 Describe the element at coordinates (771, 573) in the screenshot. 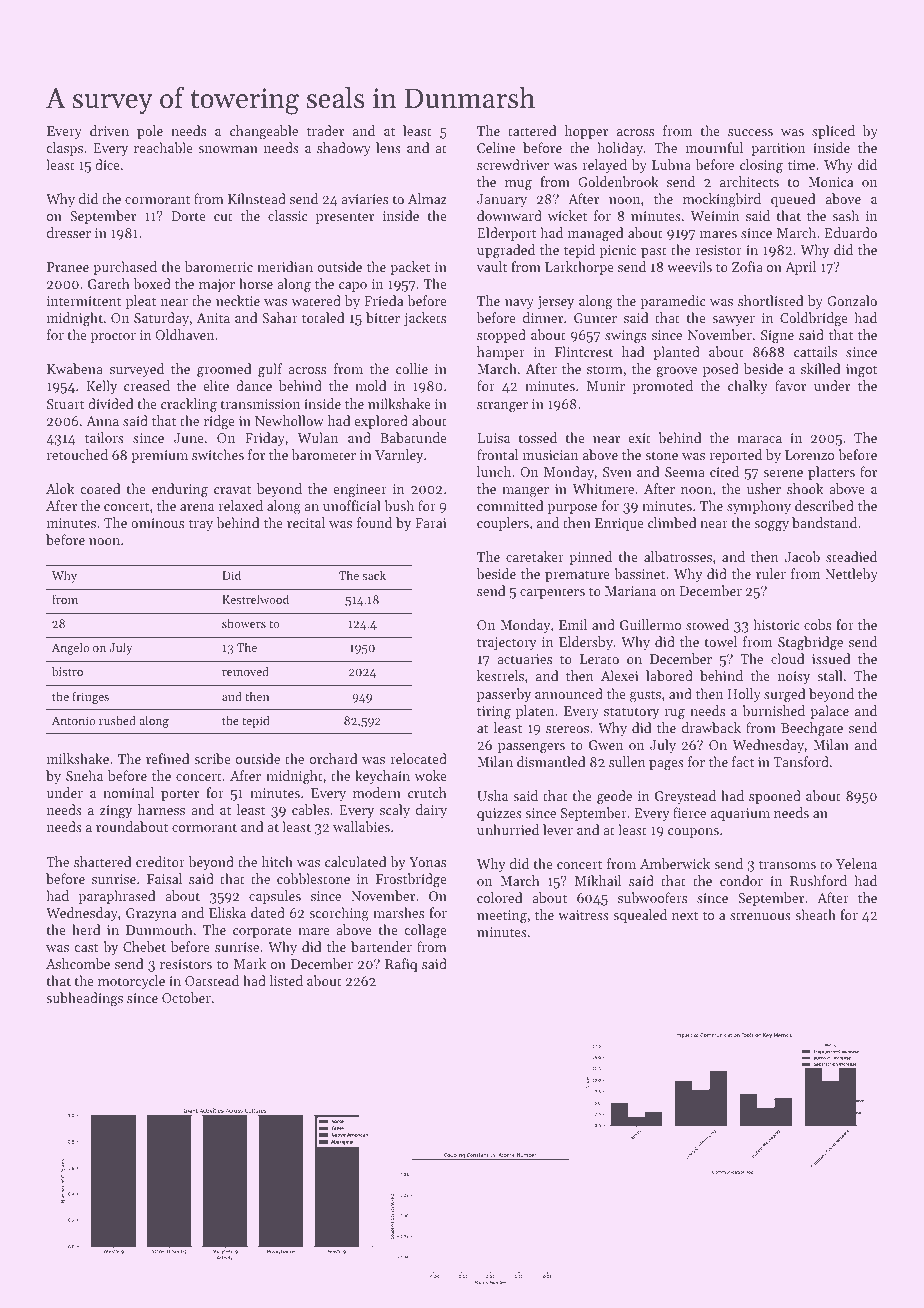

I see `ruler` at that location.
